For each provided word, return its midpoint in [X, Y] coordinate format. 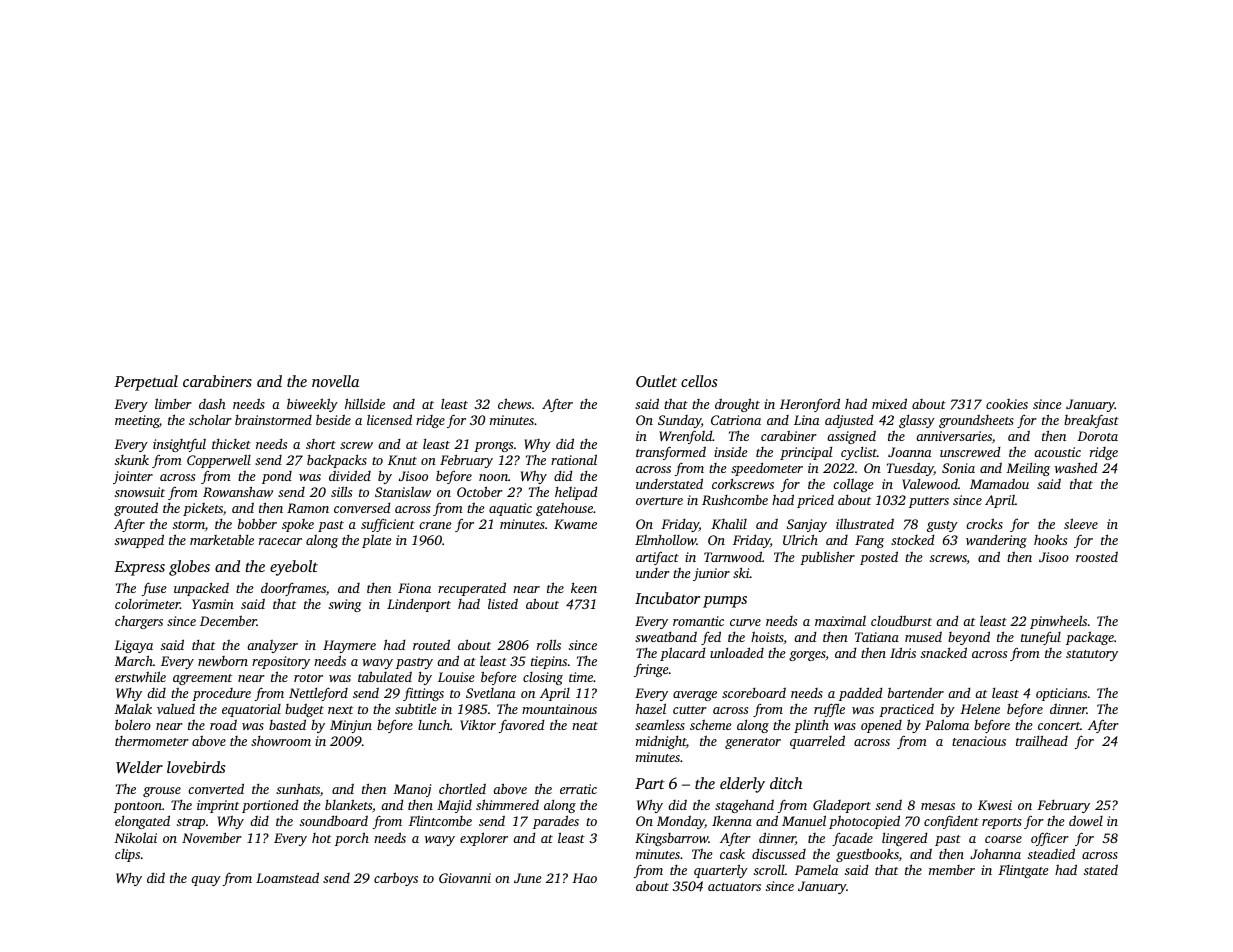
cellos [699, 381]
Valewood [930, 483]
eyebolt [294, 568]
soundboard [334, 820]
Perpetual [146, 383]
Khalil [729, 523]
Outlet [656, 381]
